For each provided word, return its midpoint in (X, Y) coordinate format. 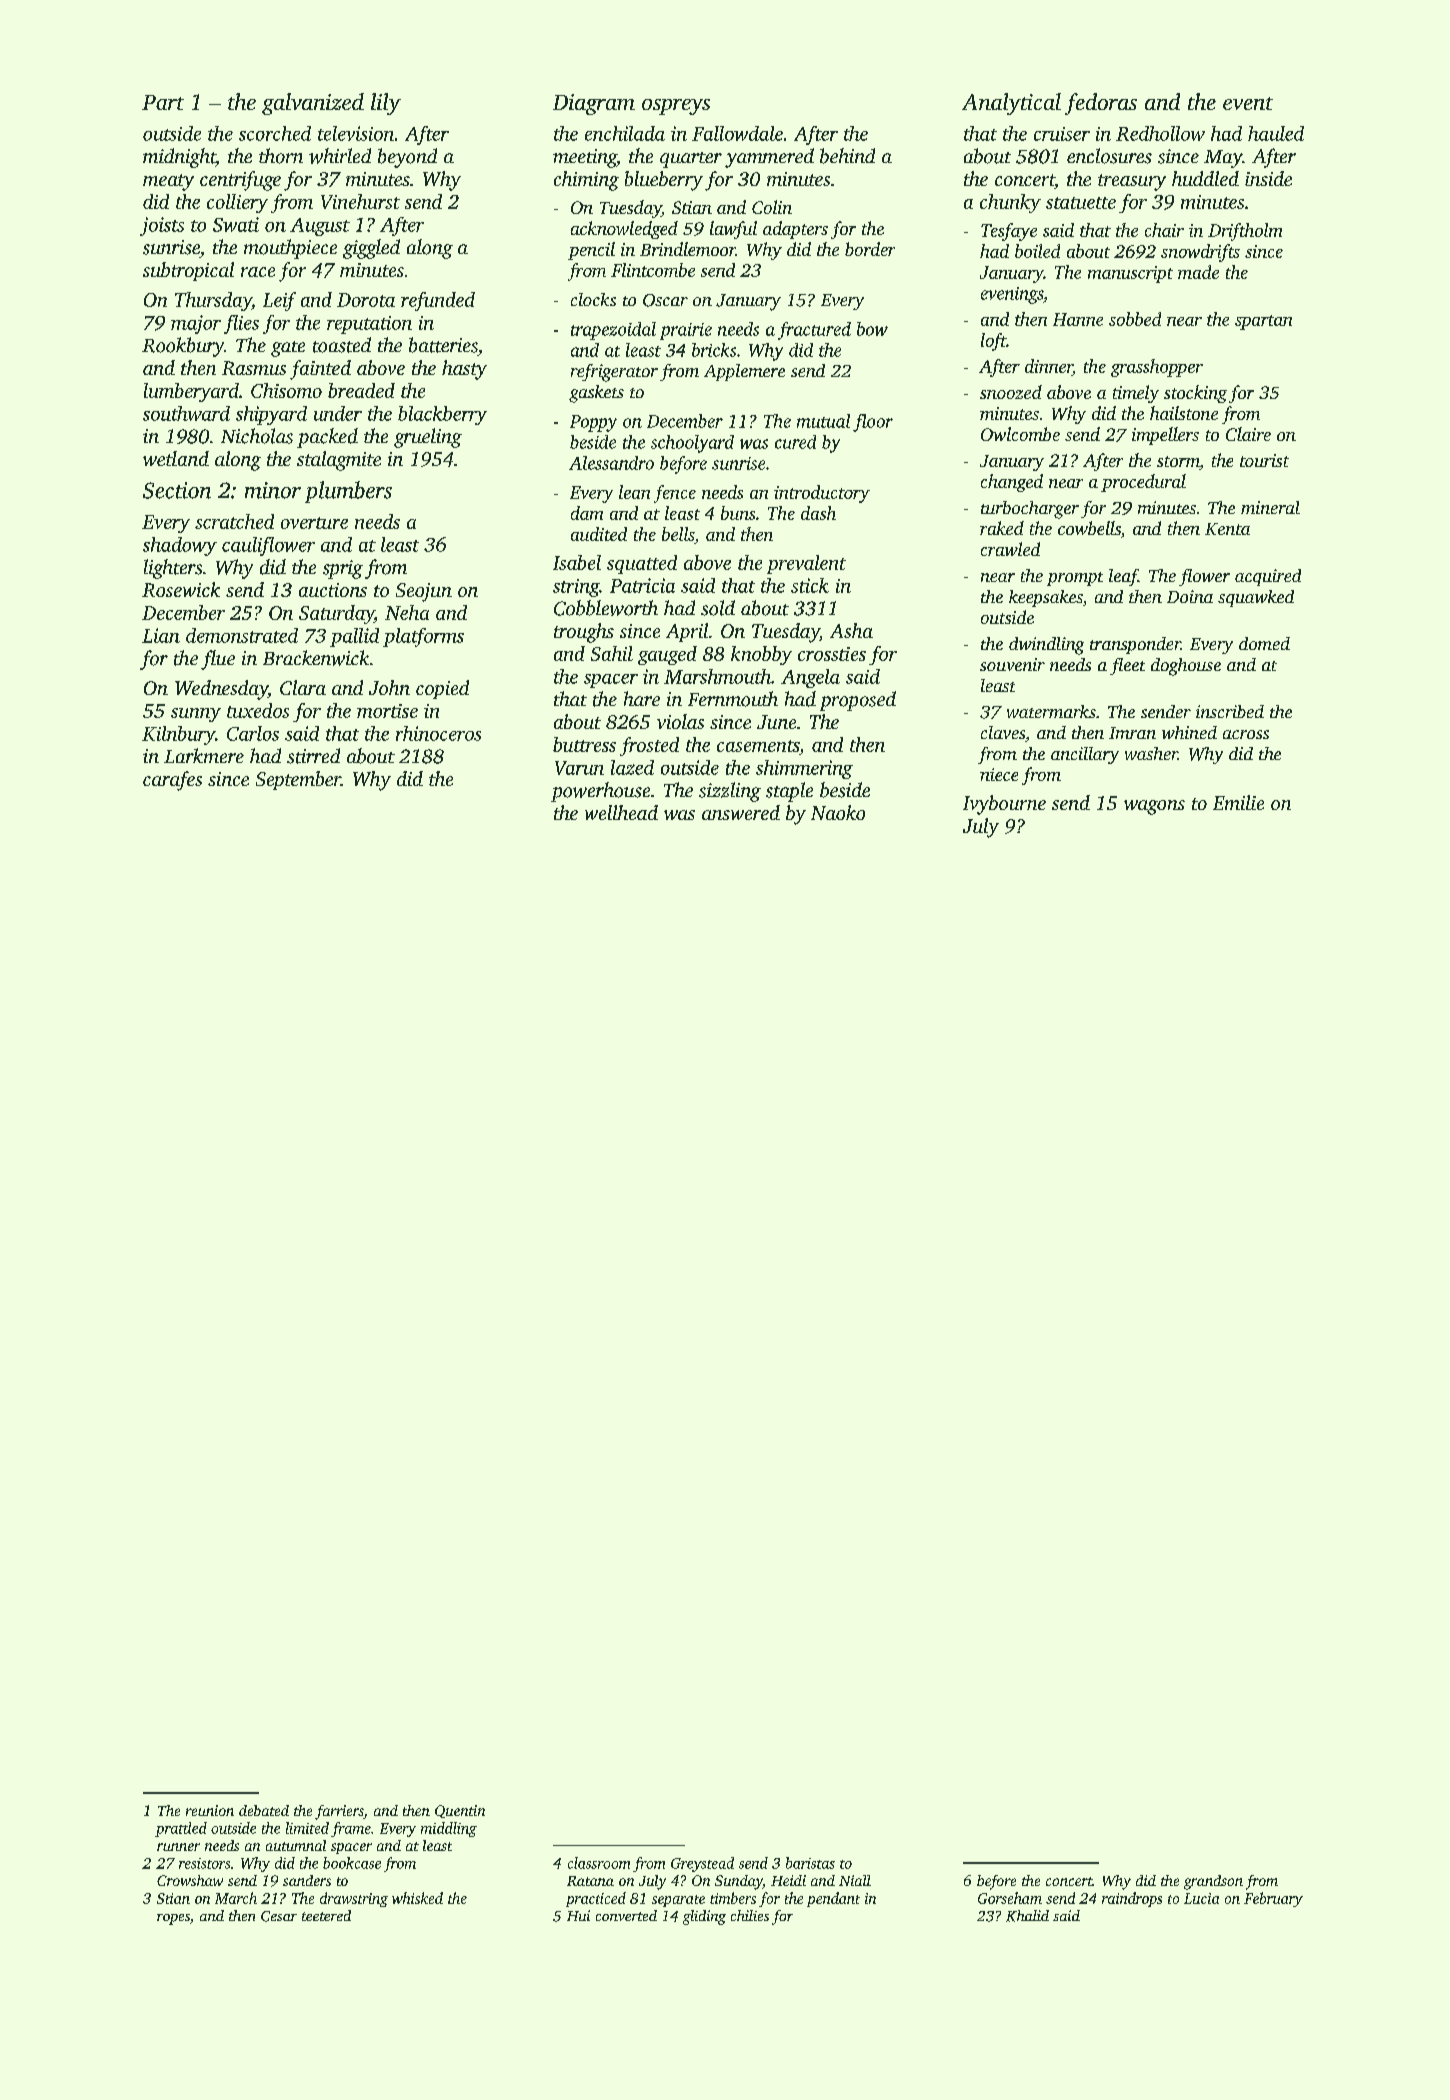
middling (449, 1829)
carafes (172, 781)
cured (795, 442)
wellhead (621, 812)
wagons (1154, 807)
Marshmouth (717, 676)
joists (162, 226)
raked (1002, 528)
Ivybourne (1004, 805)
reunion (210, 1810)
